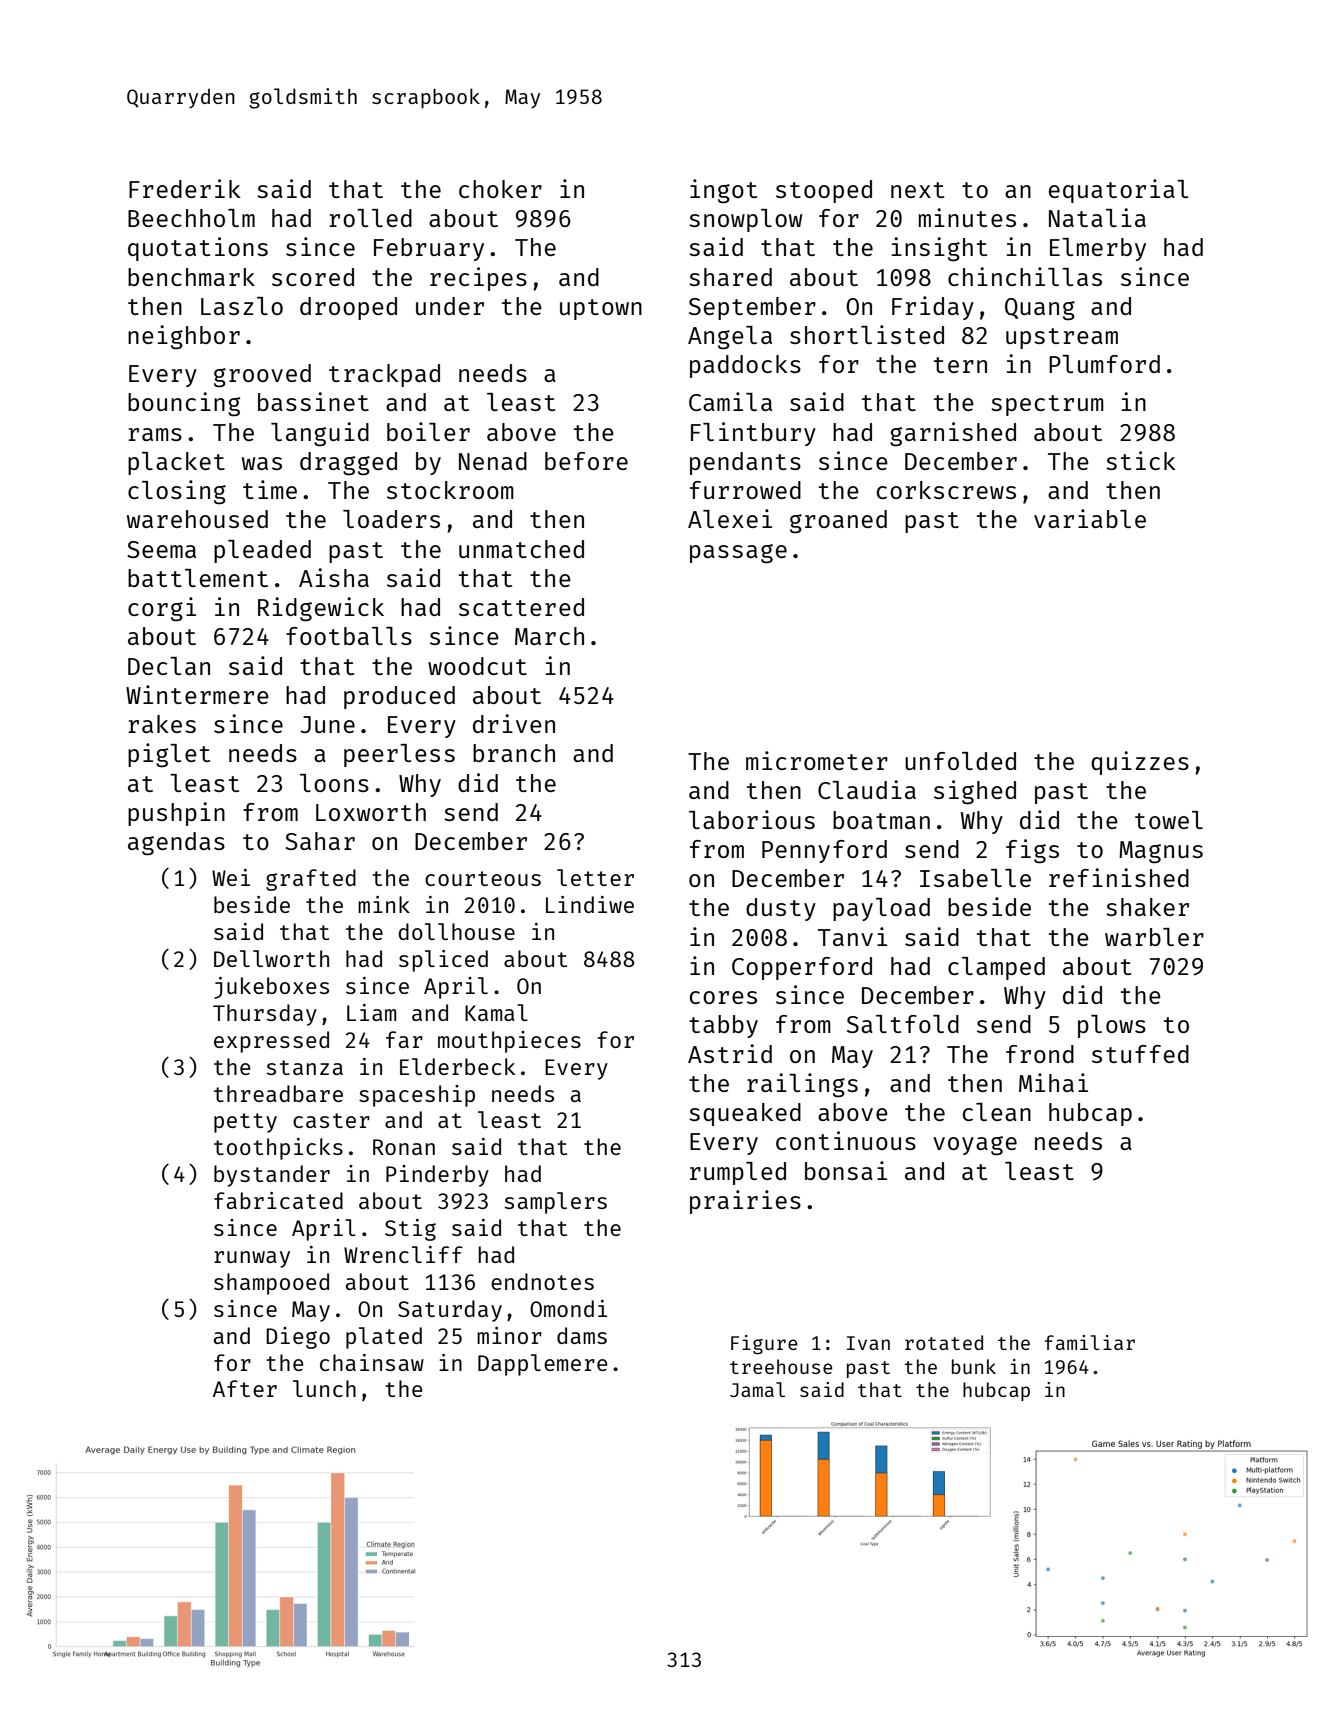 This screenshot has width=1333, height=1726. I want to click on unmatched, so click(521, 549).
